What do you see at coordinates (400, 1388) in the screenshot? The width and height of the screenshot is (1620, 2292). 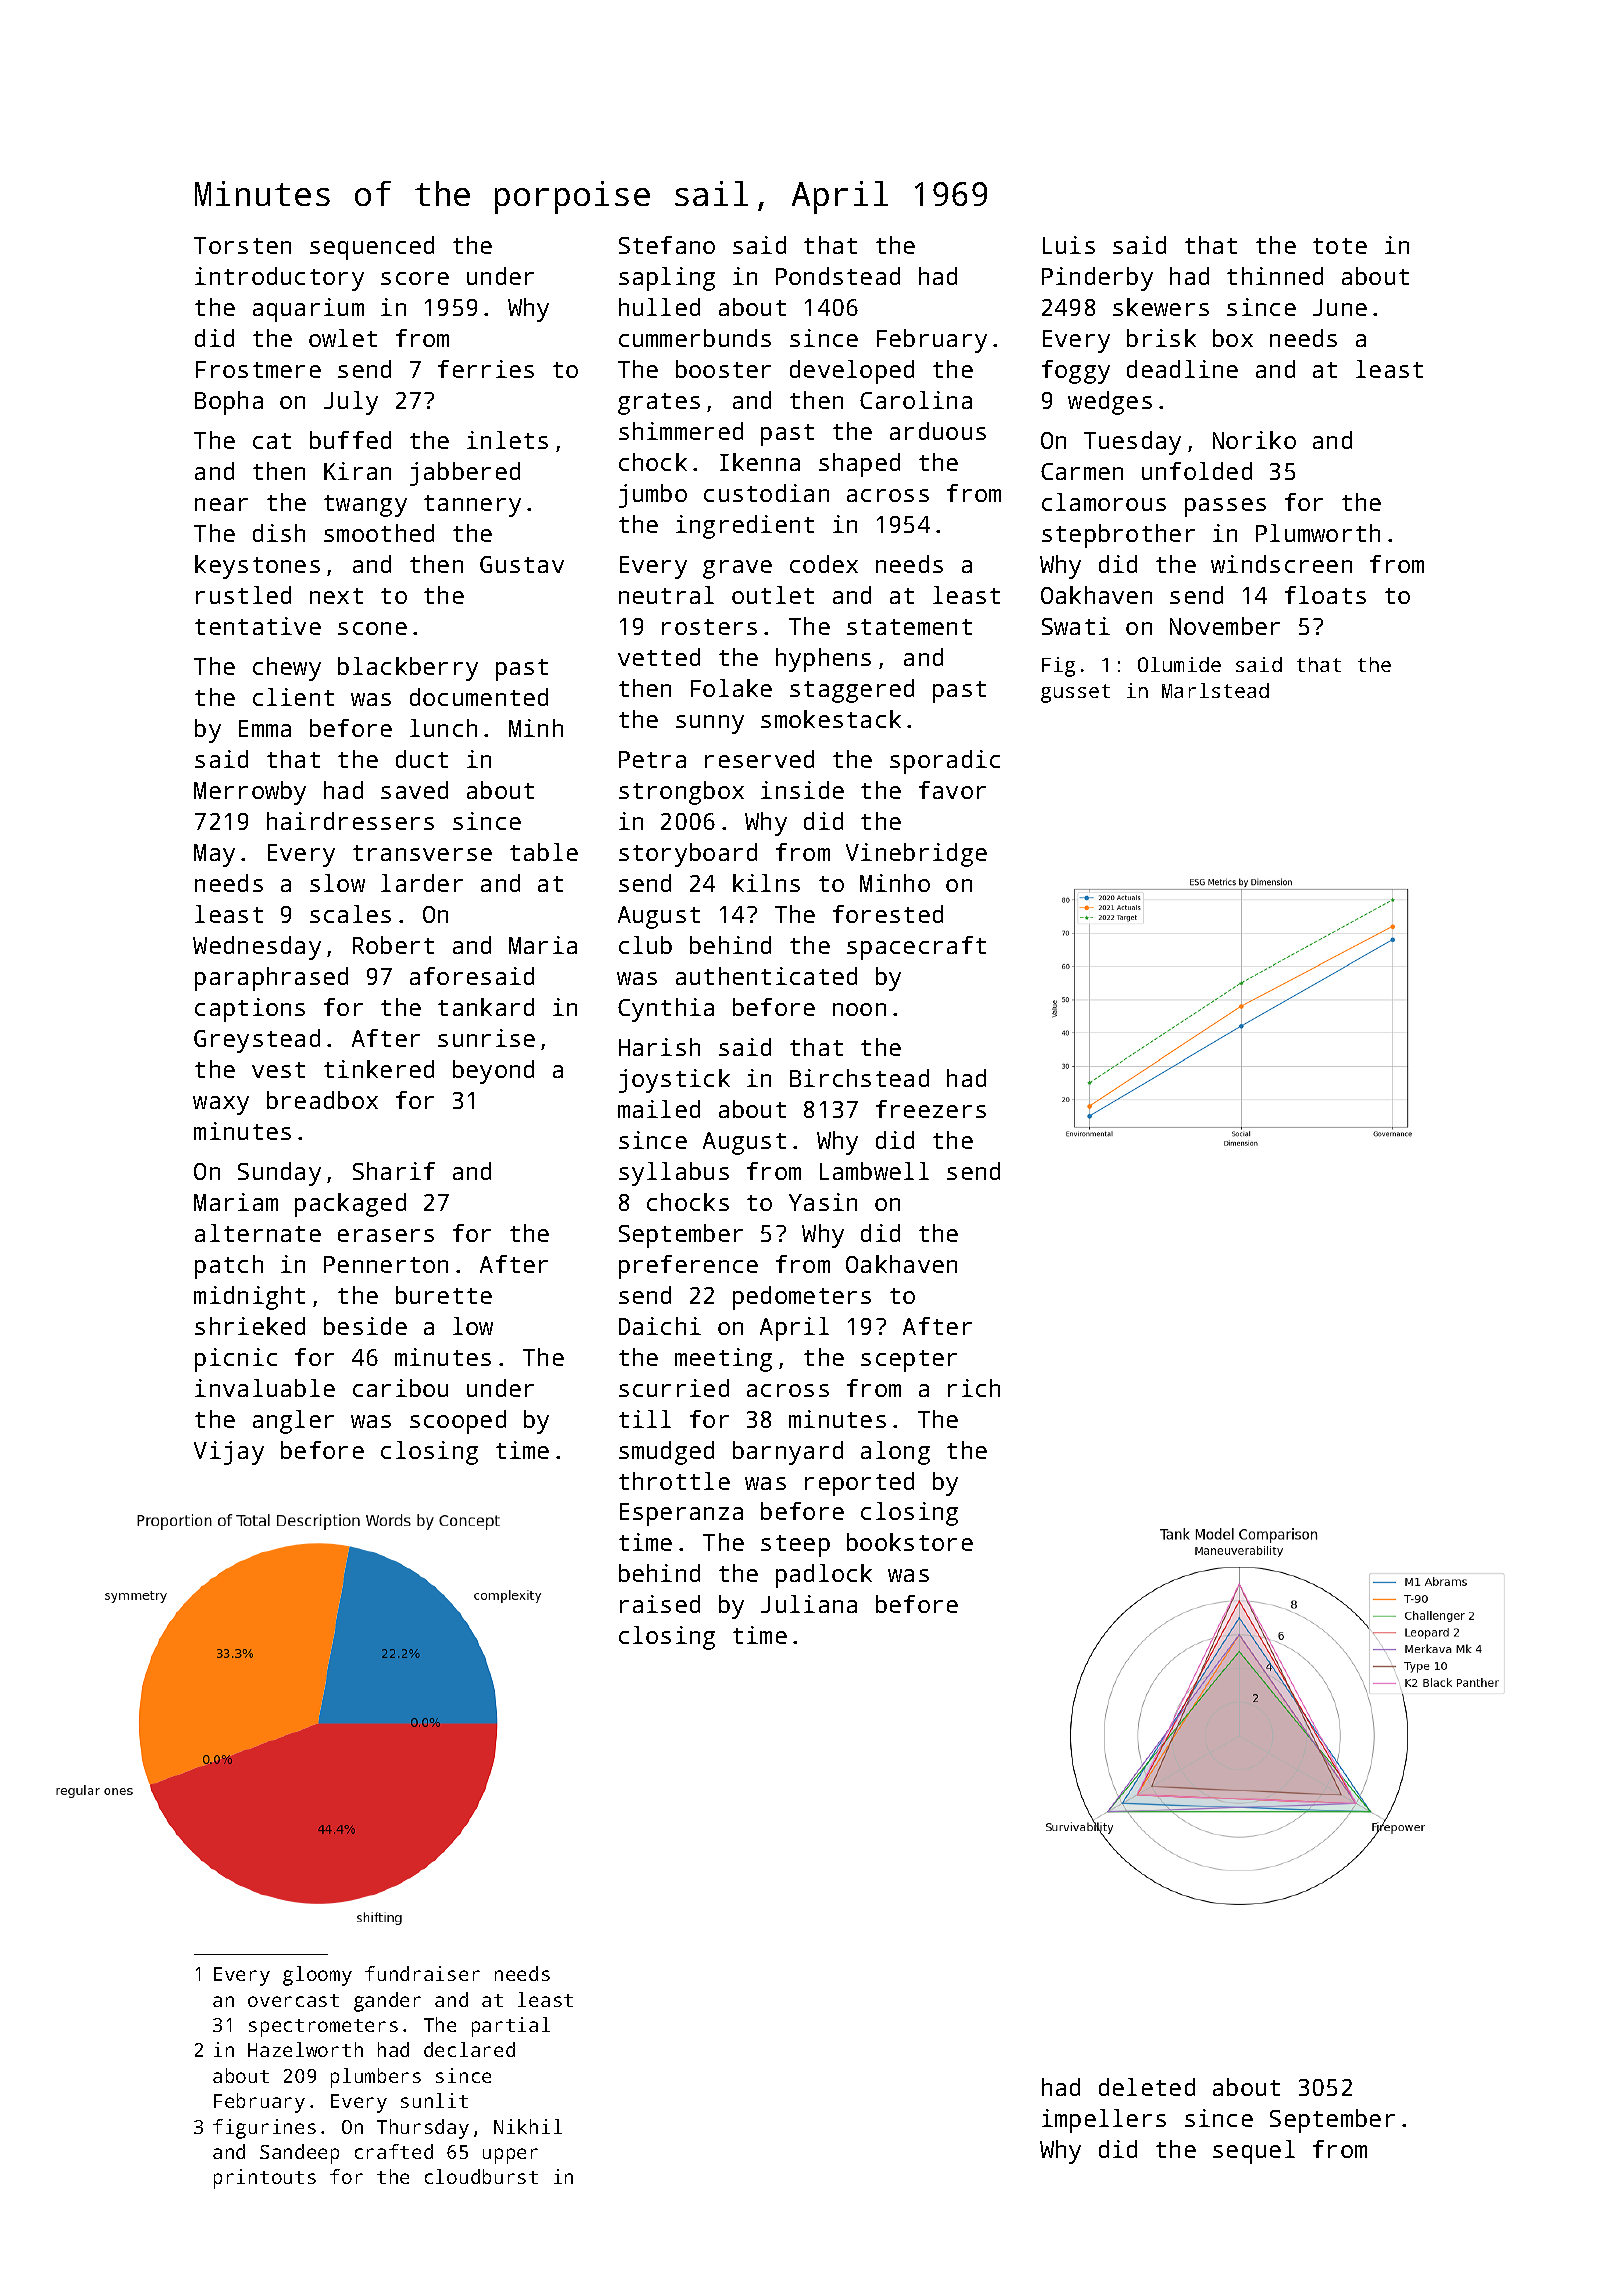 I see `caribou` at bounding box center [400, 1388].
